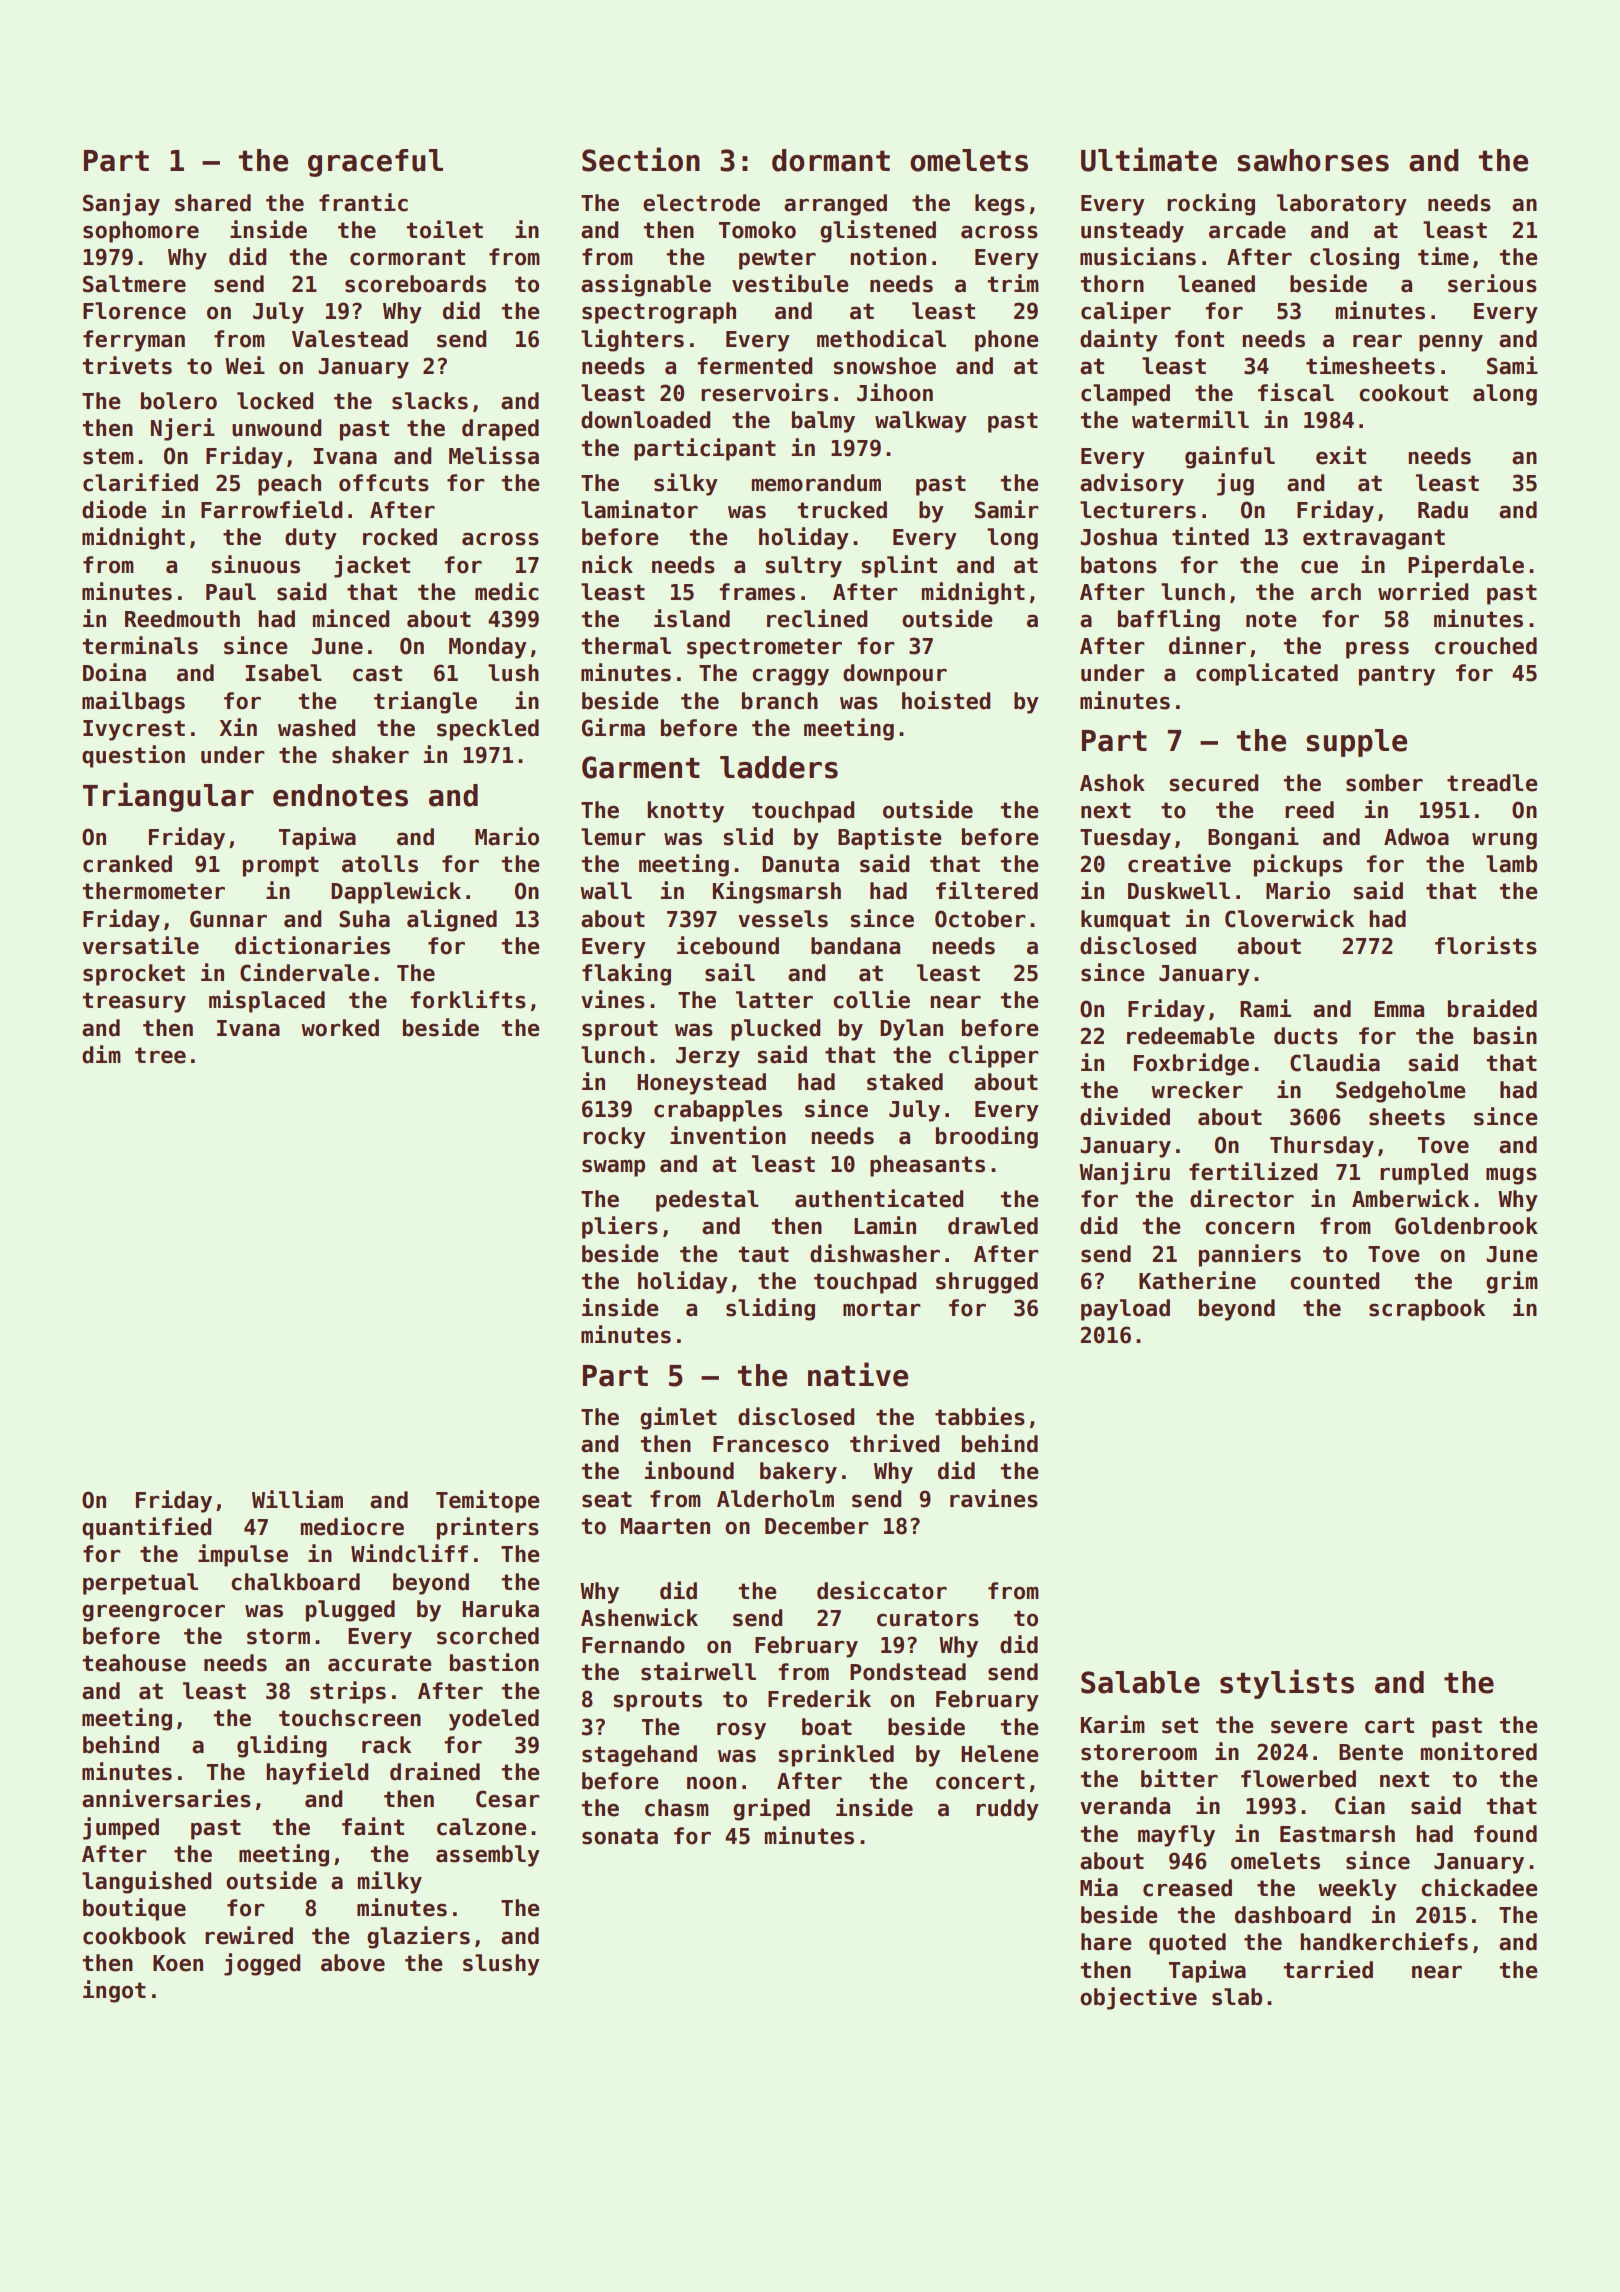 This screenshot has height=2292, width=1620. I want to click on vestibule, so click(790, 283).
